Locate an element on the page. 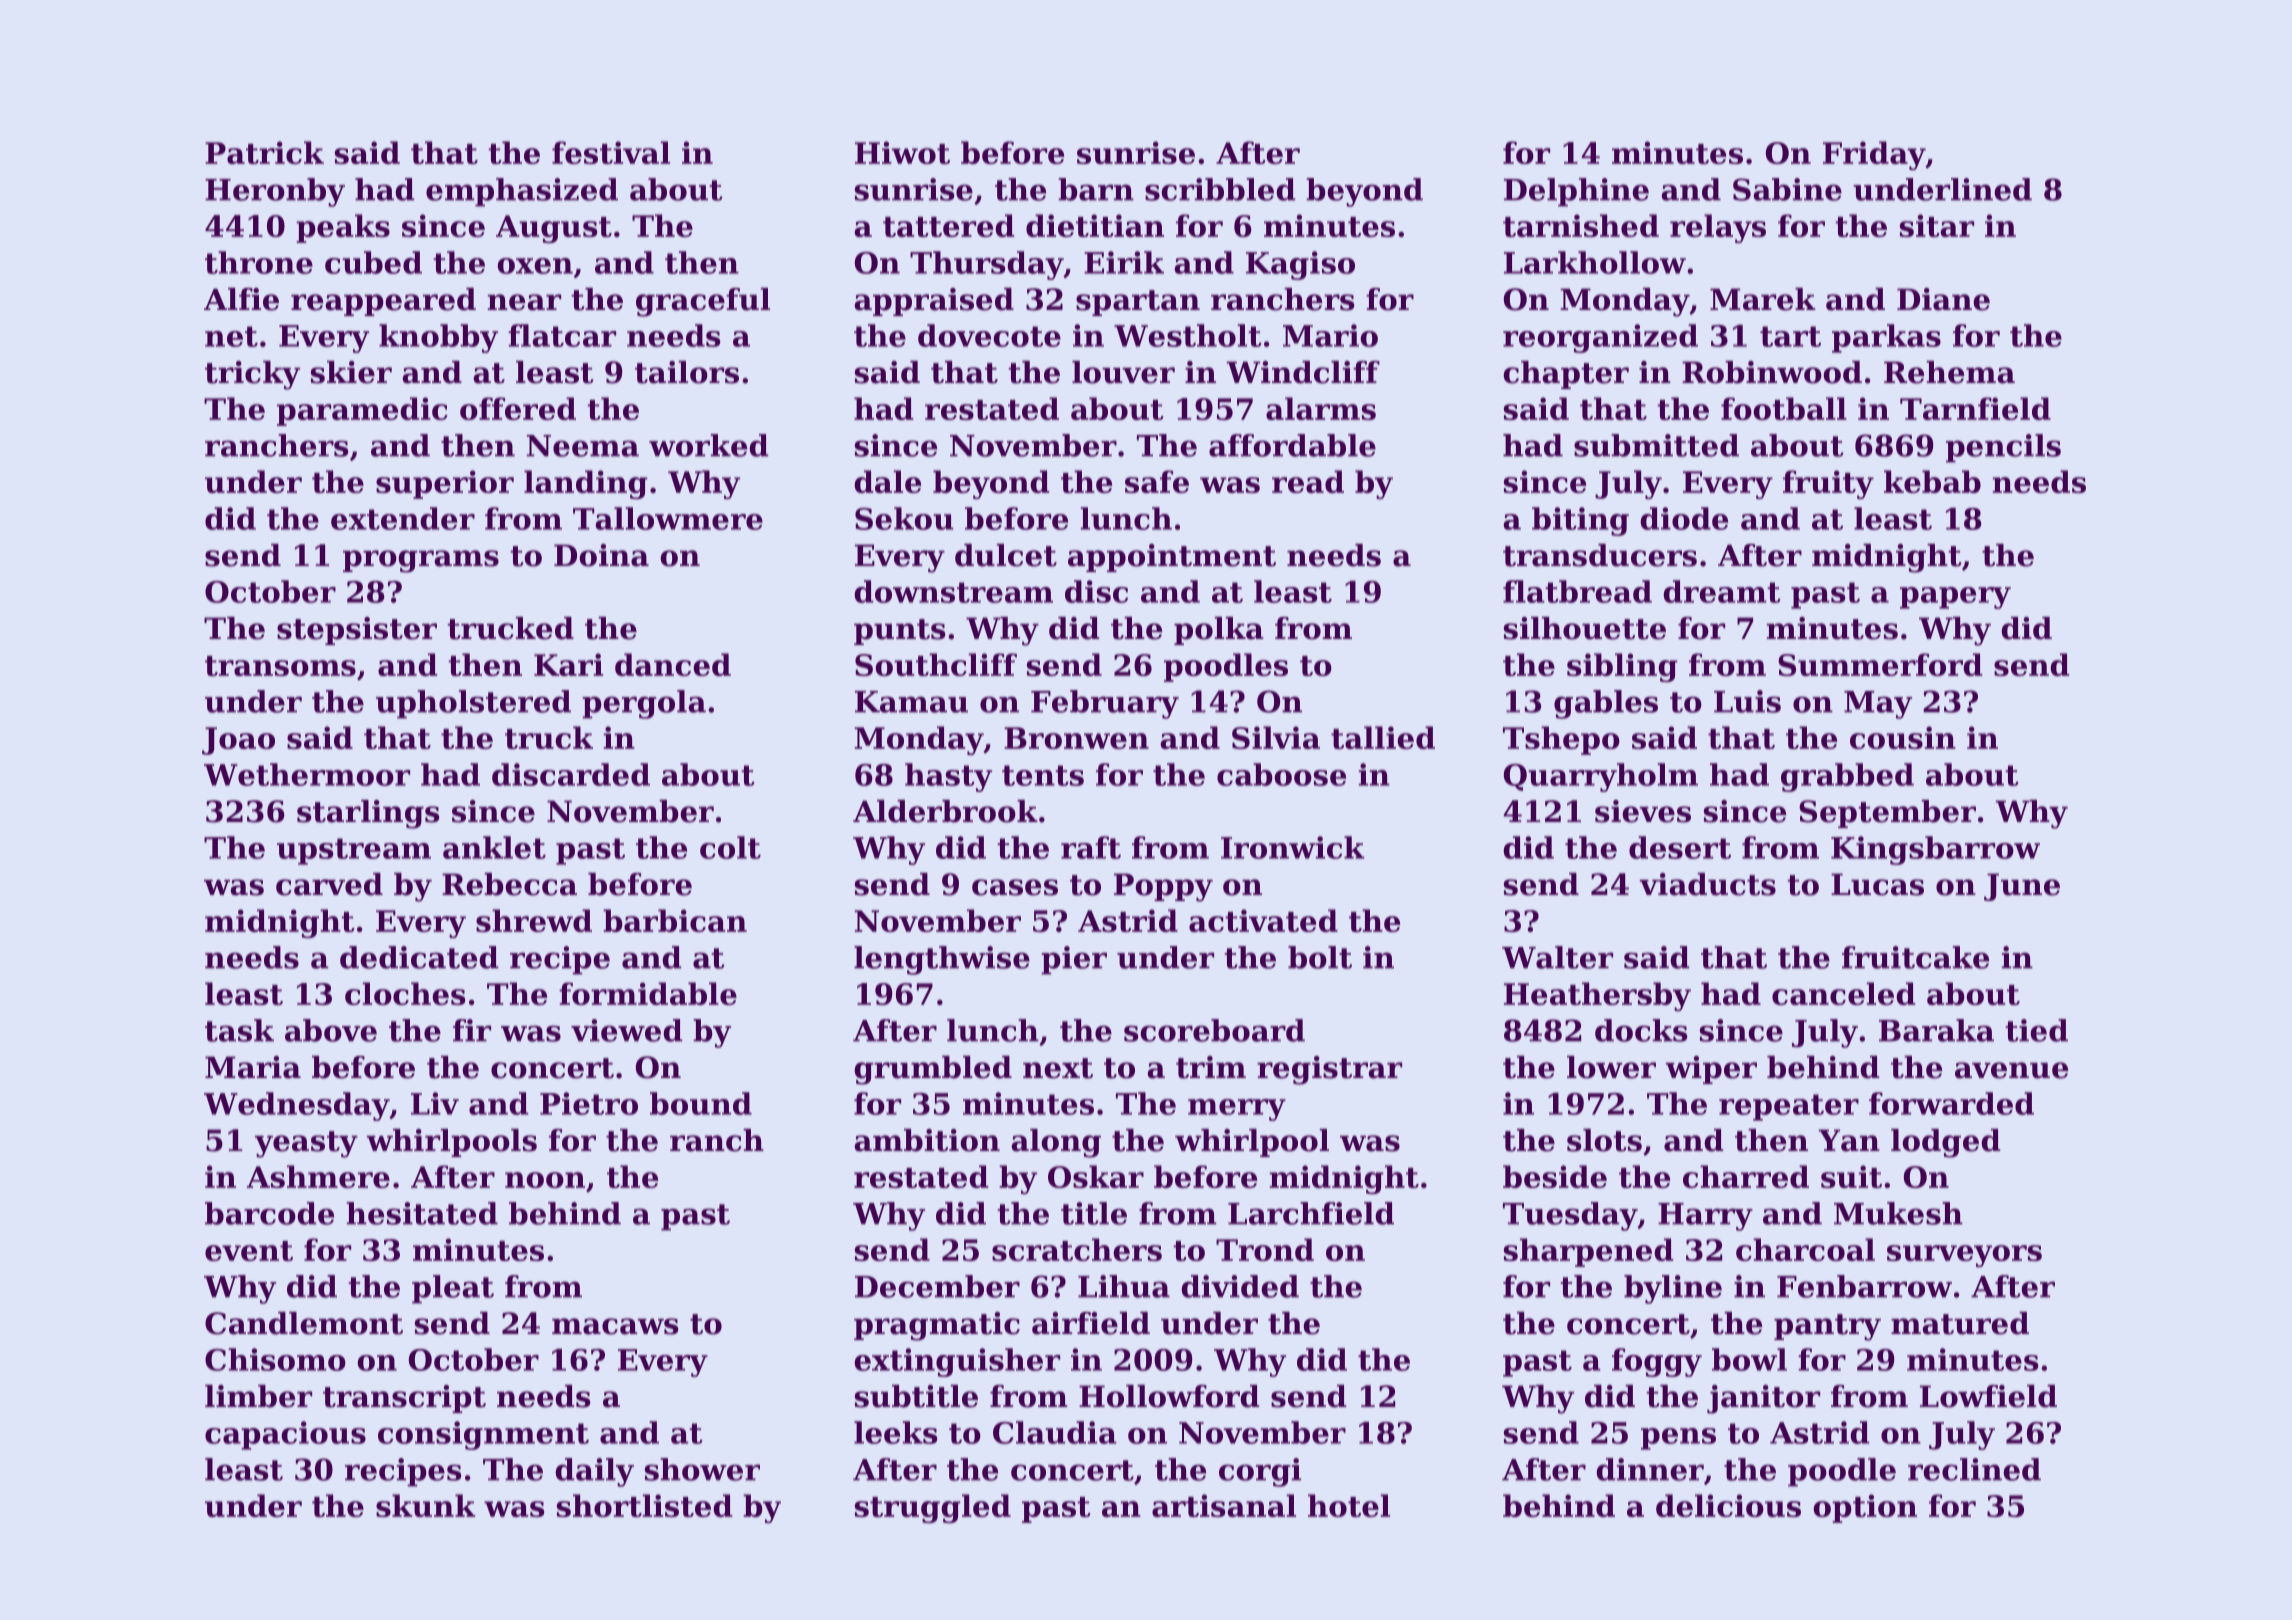 This image has width=2292, height=1620. festival is located at coordinates (611, 152).
